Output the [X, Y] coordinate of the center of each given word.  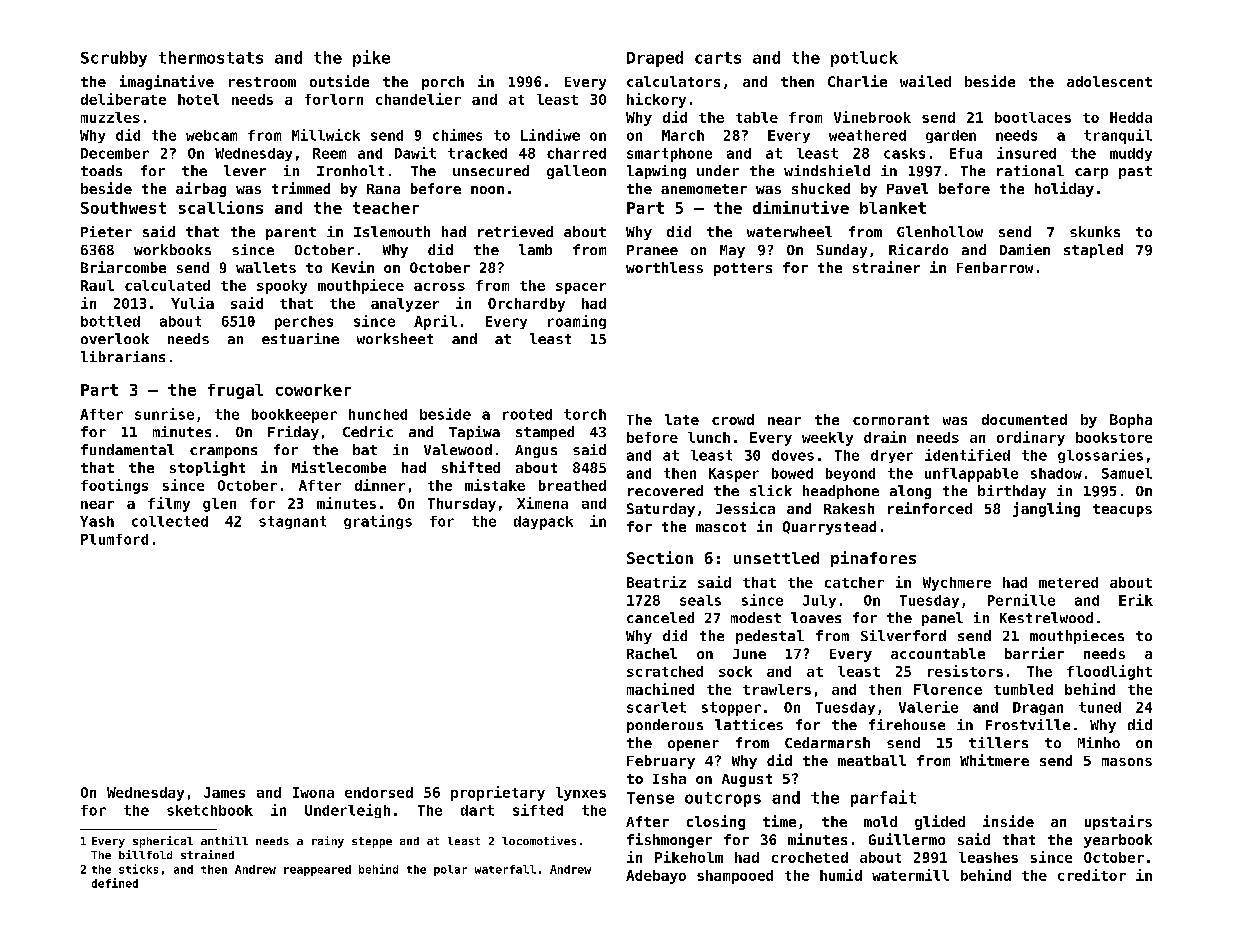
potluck [864, 59]
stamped [545, 433]
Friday [293, 433]
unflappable [971, 475]
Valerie [928, 707]
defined [115, 883]
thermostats [211, 57]
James [224, 792]
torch [585, 414]
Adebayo [656, 877]
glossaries [1100, 456]
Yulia [192, 303]
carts [718, 58]
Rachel [652, 653]
